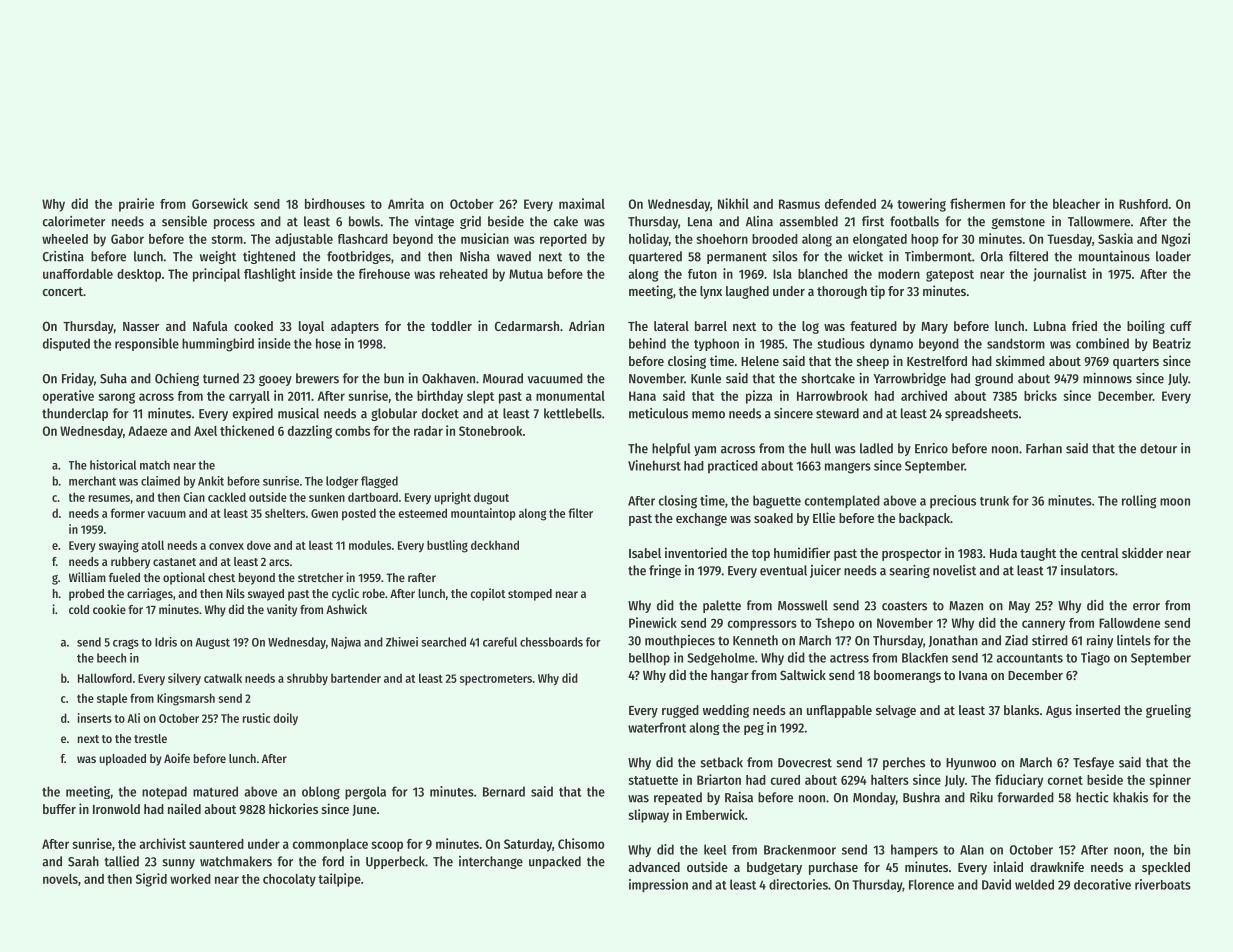 The height and width of the screenshot is (952, 1233). What do you see at coordinates (733, 467) in the screenshot?
I see `practiced` at bounding box center [733, 467].
